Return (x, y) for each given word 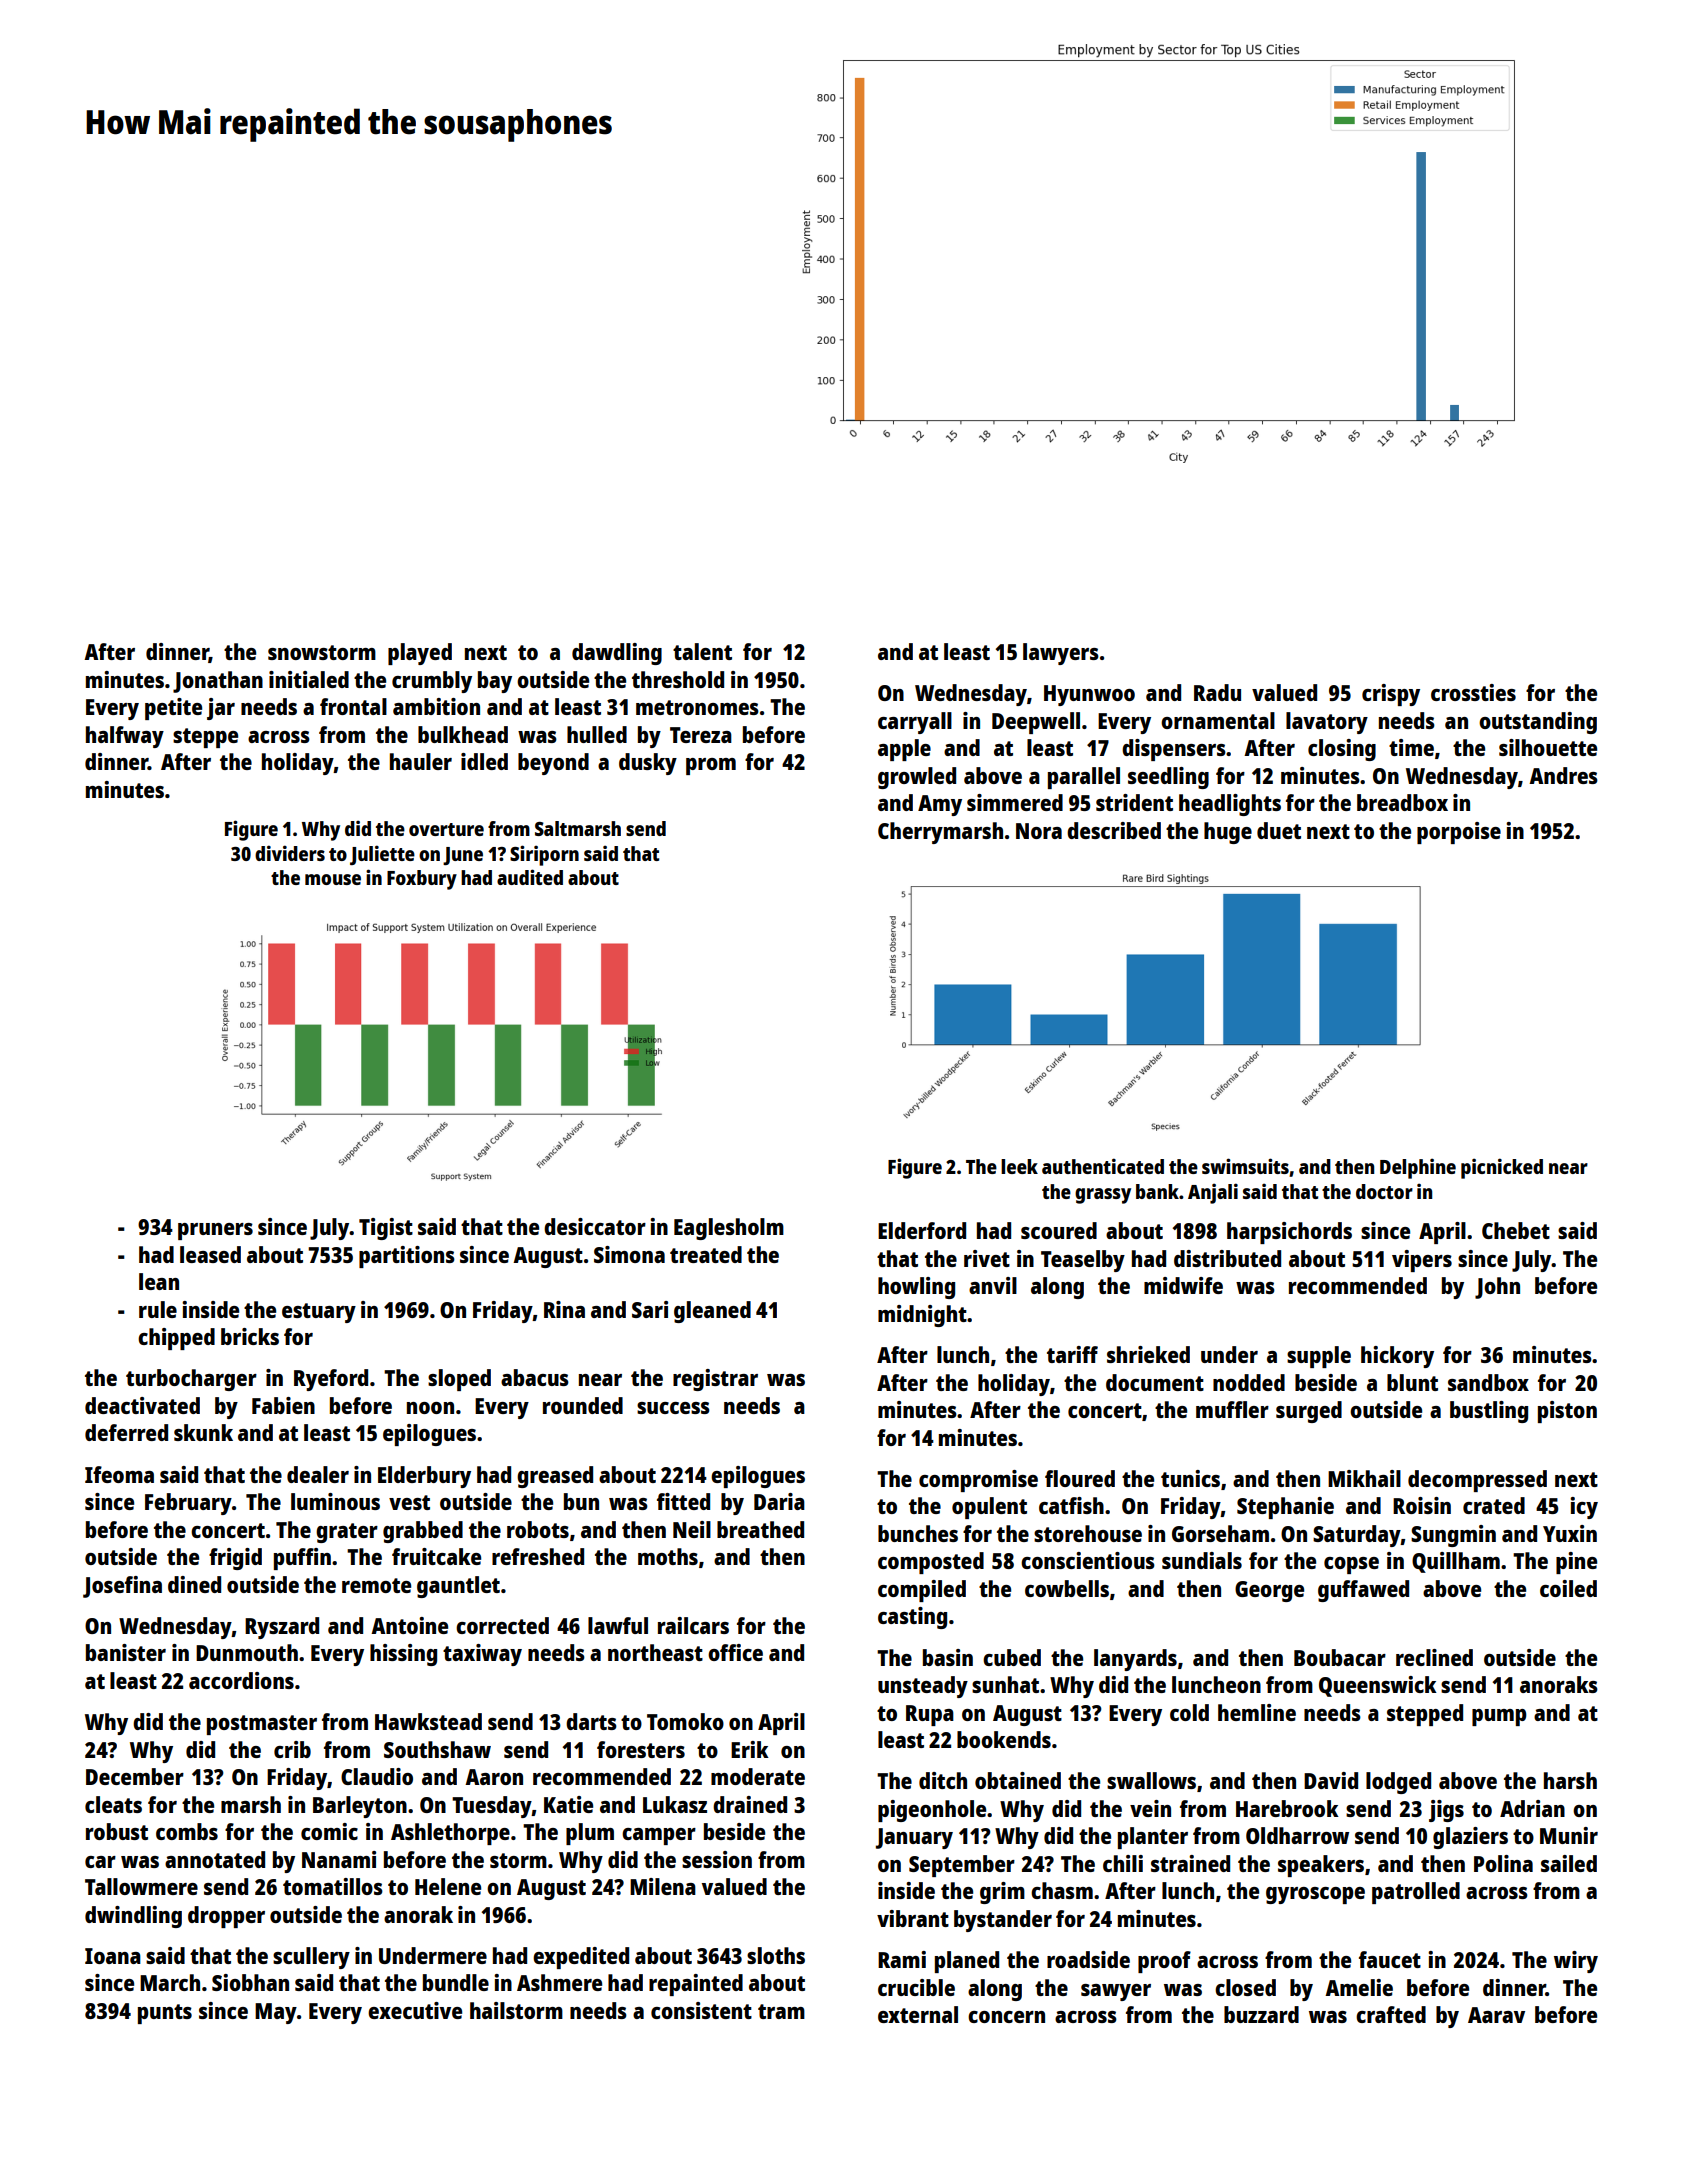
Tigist (386, 1229)
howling (916, 1288)
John (1497, 1288)
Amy (940, 805)
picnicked (1502, 1168)
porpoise (1459, 833)
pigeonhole (932, 1811)
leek (1019, 1166)
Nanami (339, 1859)
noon (430, 1408)
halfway (125, 737)
